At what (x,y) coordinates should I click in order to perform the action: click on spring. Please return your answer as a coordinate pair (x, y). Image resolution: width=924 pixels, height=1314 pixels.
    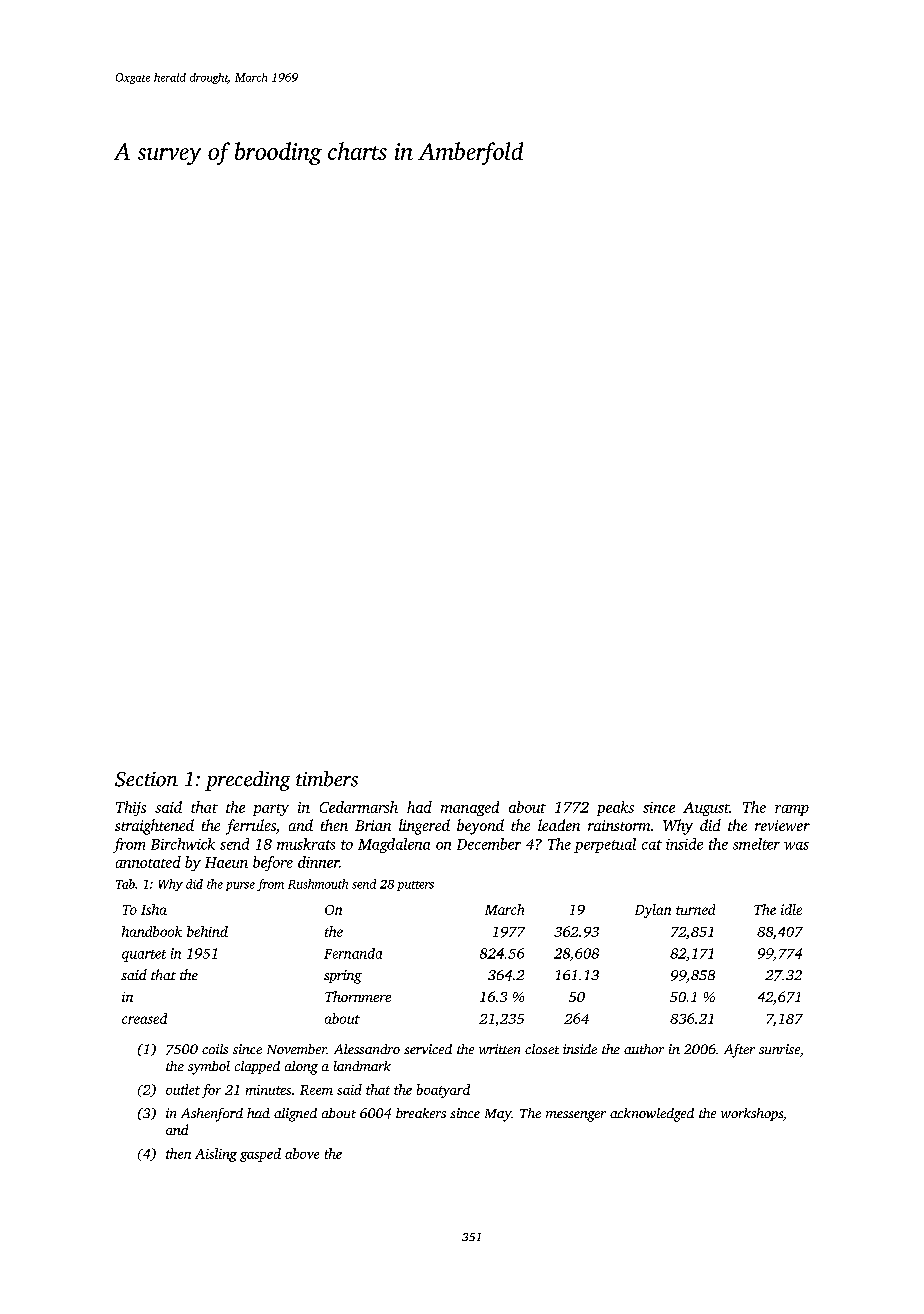
    Looking at the image, I should click on (343, 977).
